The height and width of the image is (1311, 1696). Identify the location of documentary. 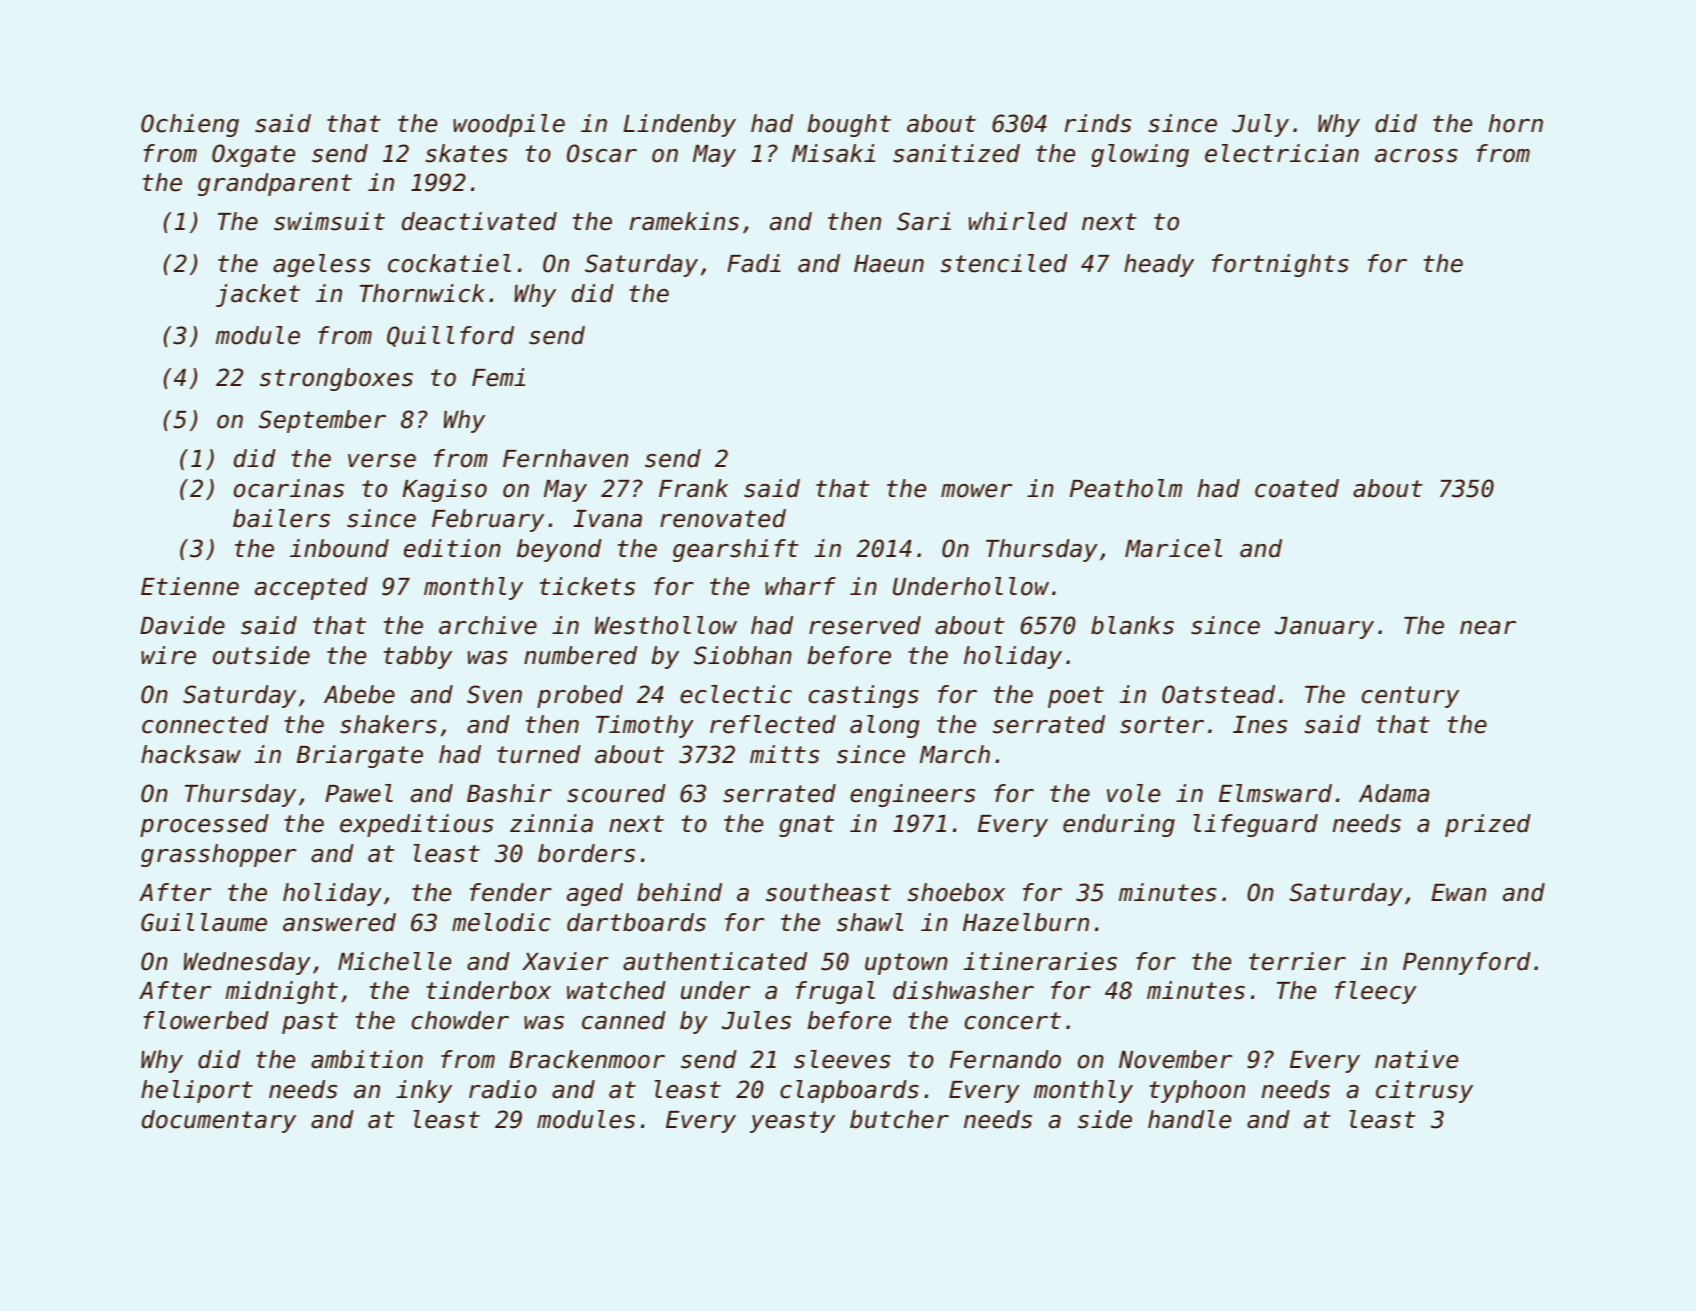
(219, 1121).
